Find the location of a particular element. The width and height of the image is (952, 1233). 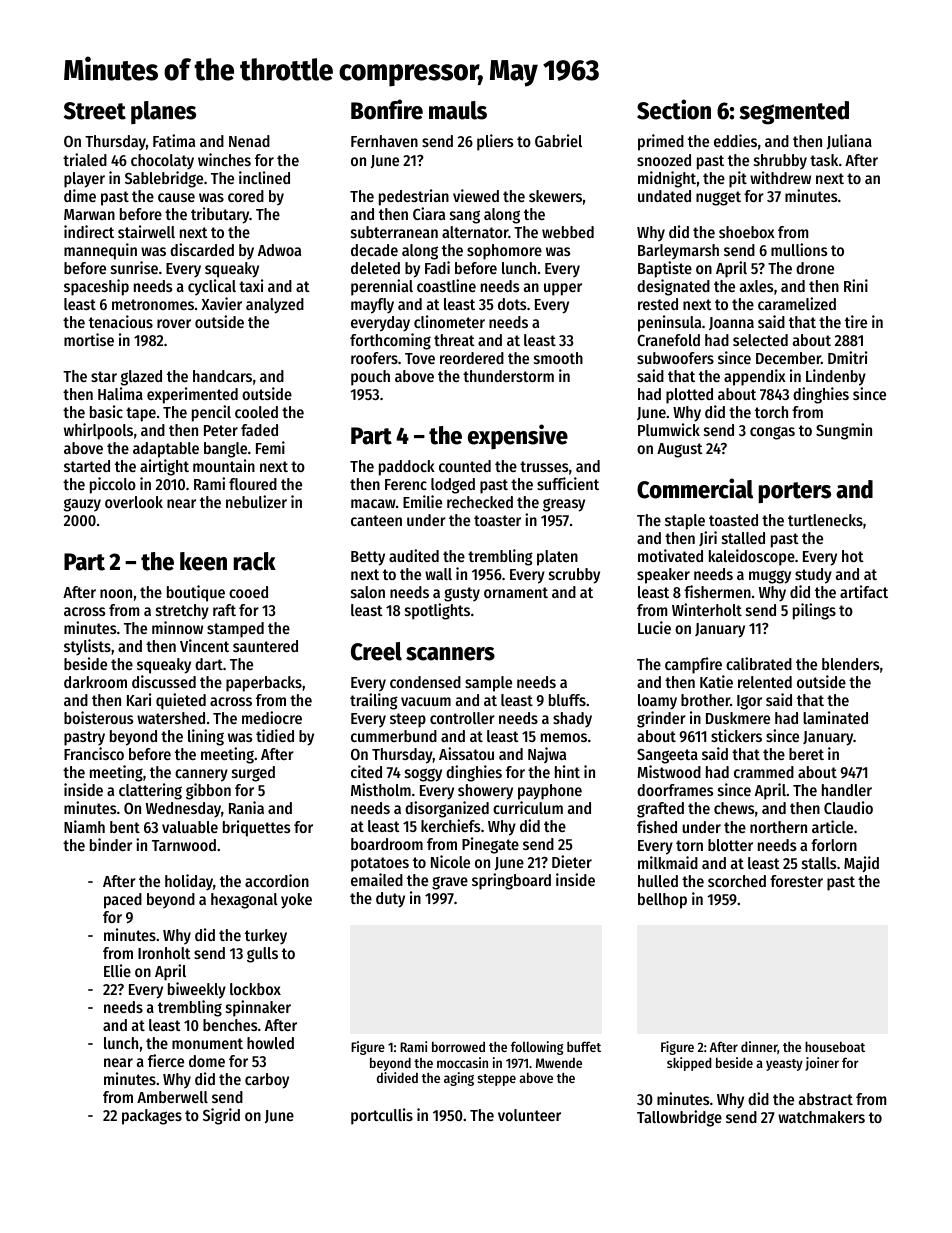

mediocre is located at coordinates (272, 717).
